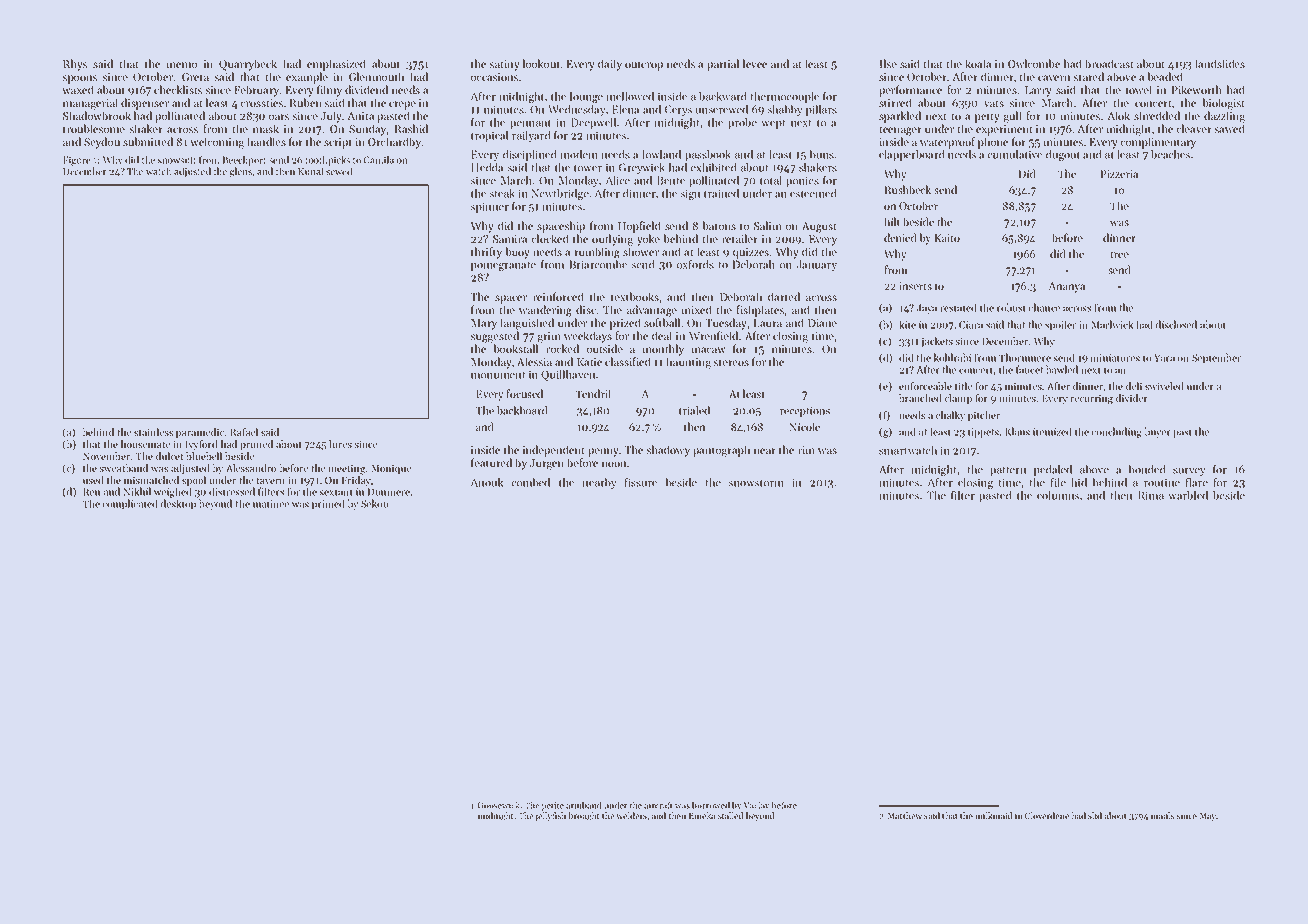  What do you see at coordinates (339, 171) in the document?
I see `sewed` at bounding box center [339, 171].
